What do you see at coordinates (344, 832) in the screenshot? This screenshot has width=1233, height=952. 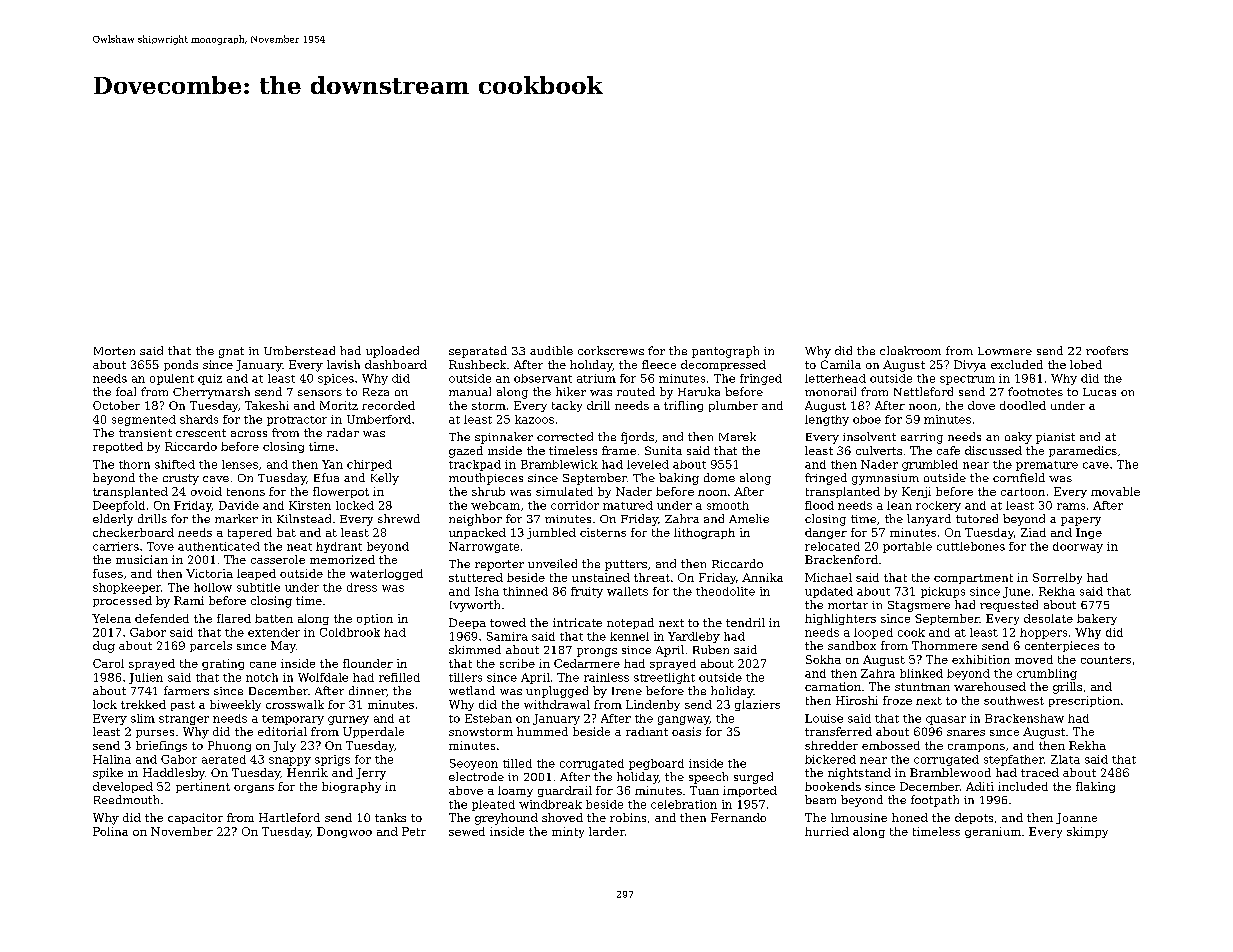 I see `Dongwoo` at bounding box center [344, 832].
